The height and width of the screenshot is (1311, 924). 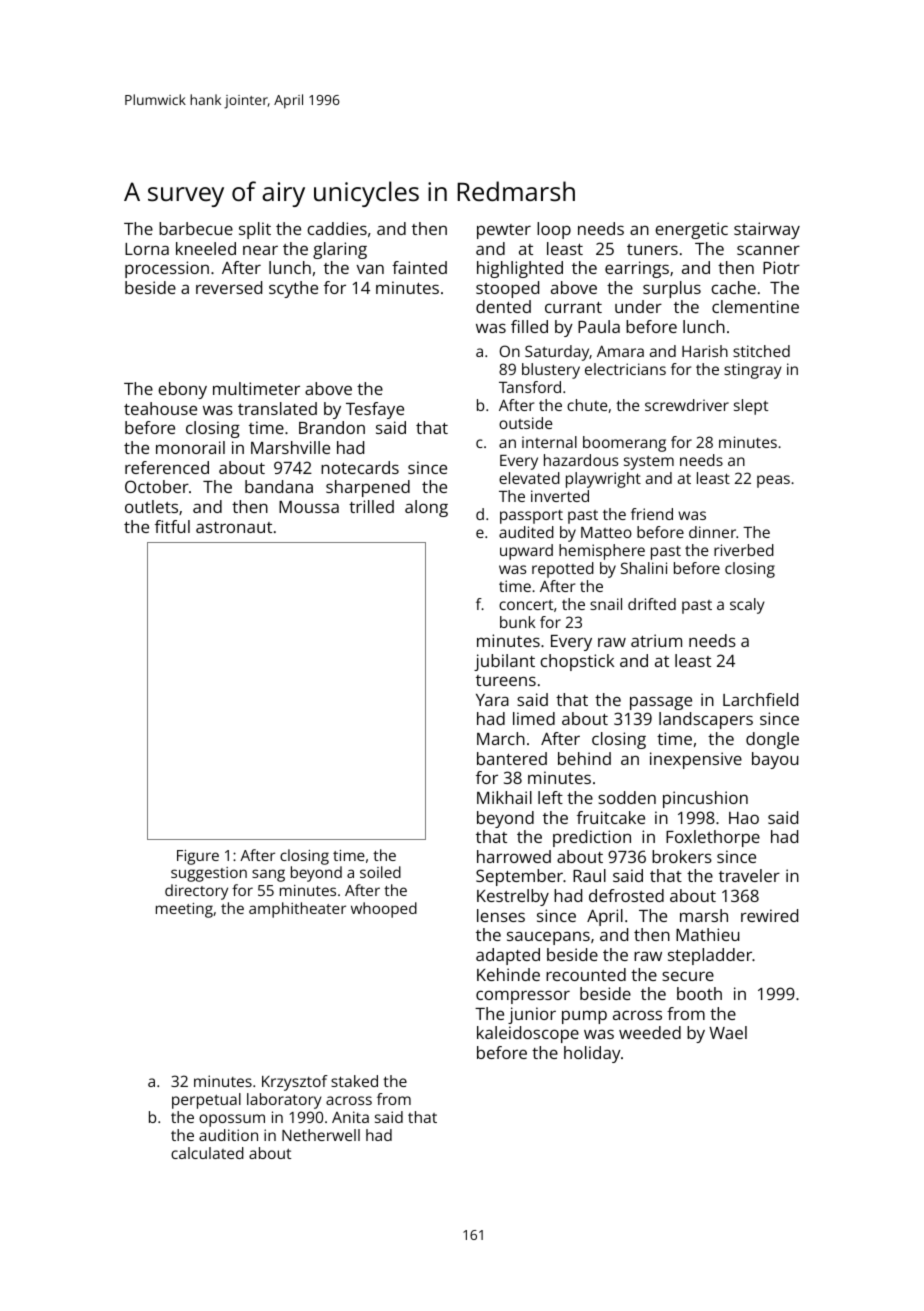 I want to click on landscapers, so click(x=706, y=720).
